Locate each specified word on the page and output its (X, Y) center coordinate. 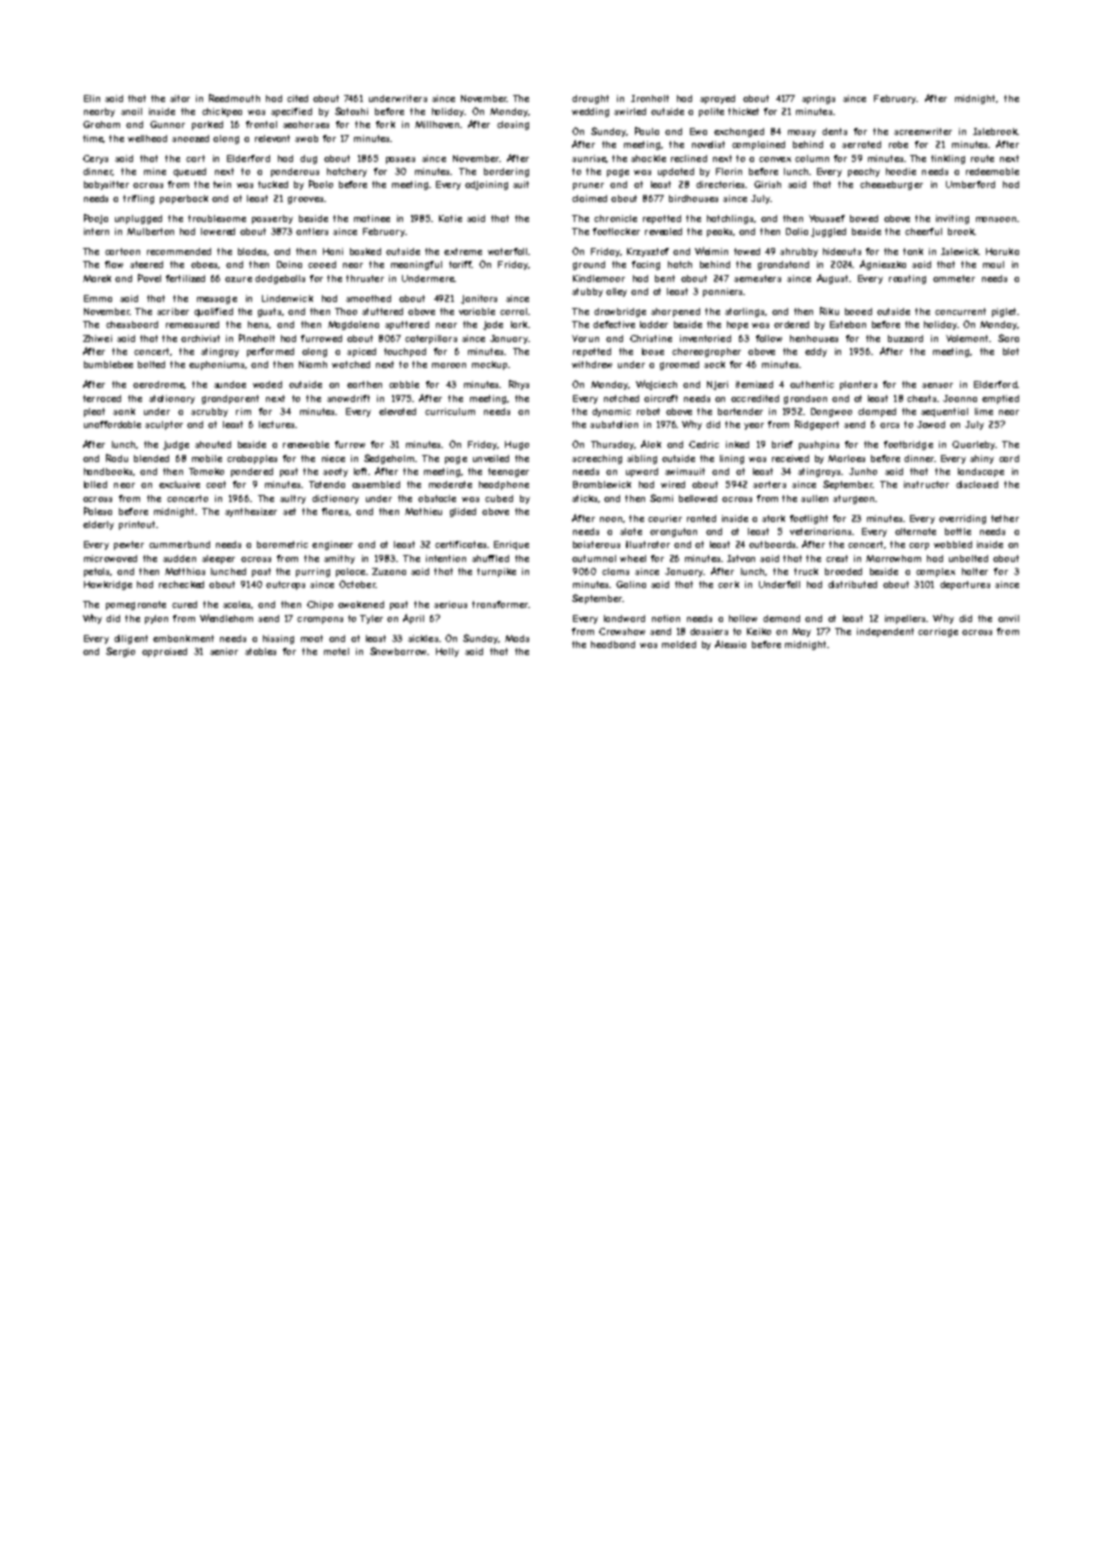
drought (590, 99)
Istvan (741, 558)
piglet (1005, 312)
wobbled (953, 544)
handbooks (108, 471)
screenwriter (923, 131)
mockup (489, 365)
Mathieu (423, 511)
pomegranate (136, 605)
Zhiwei (97, 338)
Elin (92, 98)
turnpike (496, 572)
